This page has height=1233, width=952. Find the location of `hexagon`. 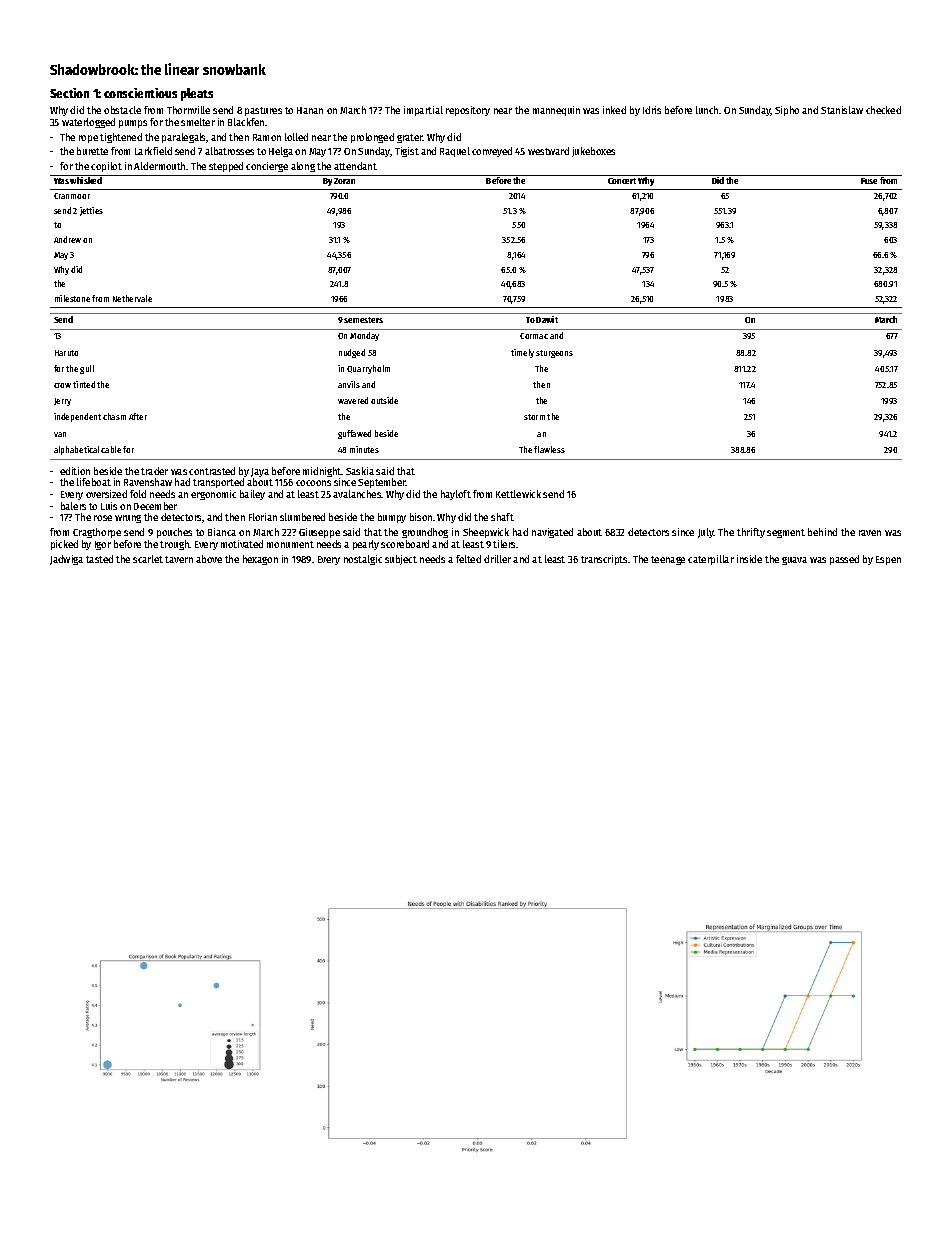

hexagon is located at coordinates (260, 560).
